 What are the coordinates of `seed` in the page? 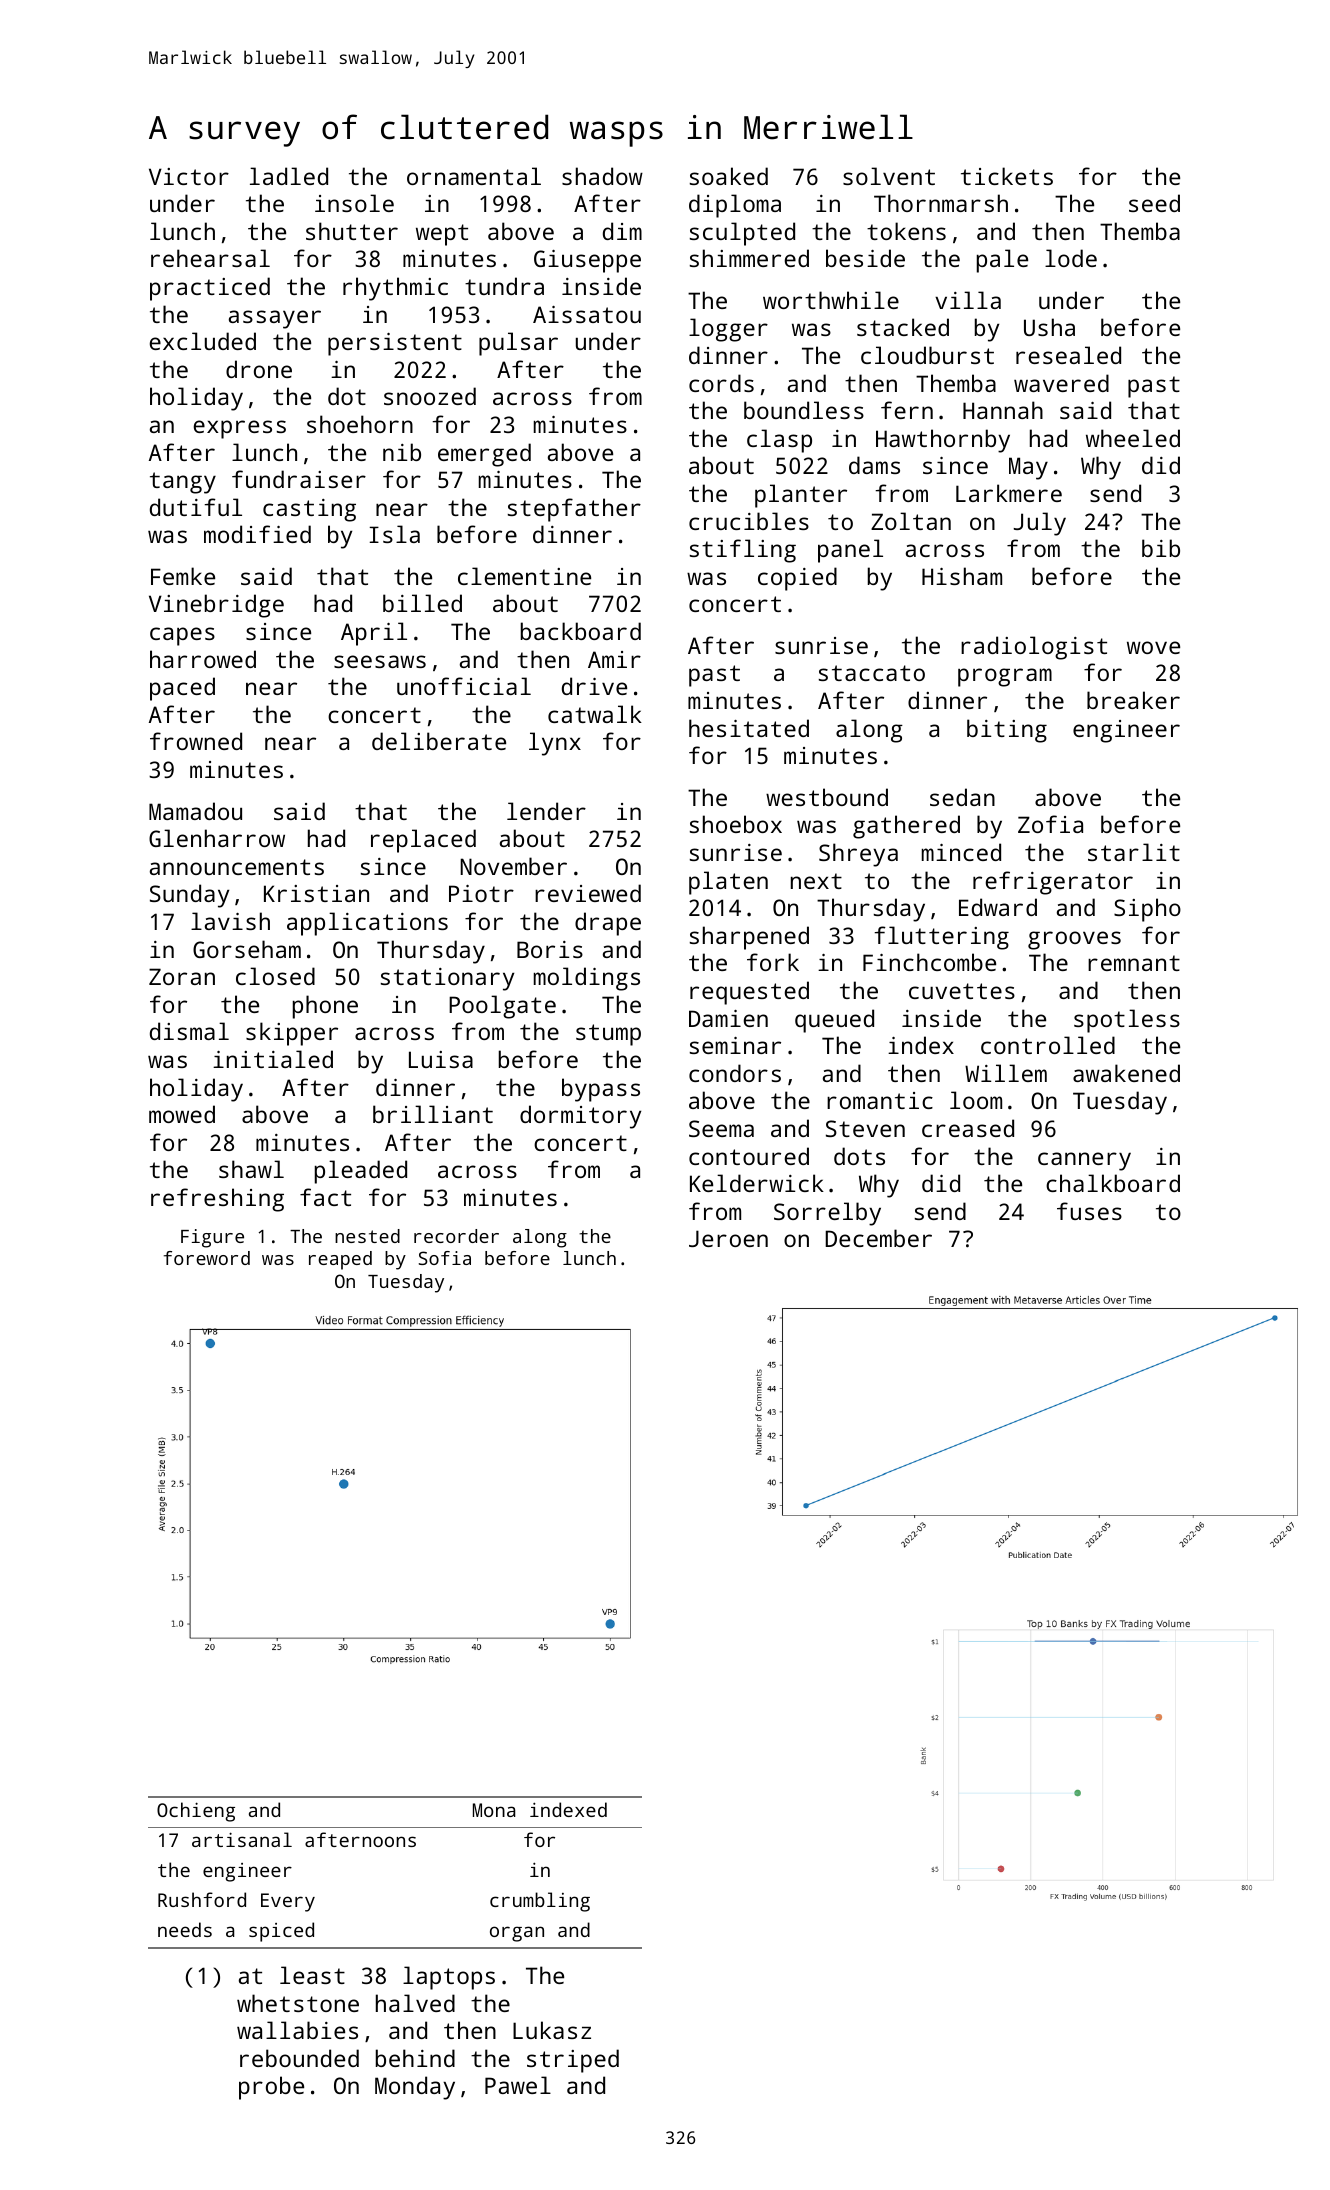 It's located at (1154, 203).
